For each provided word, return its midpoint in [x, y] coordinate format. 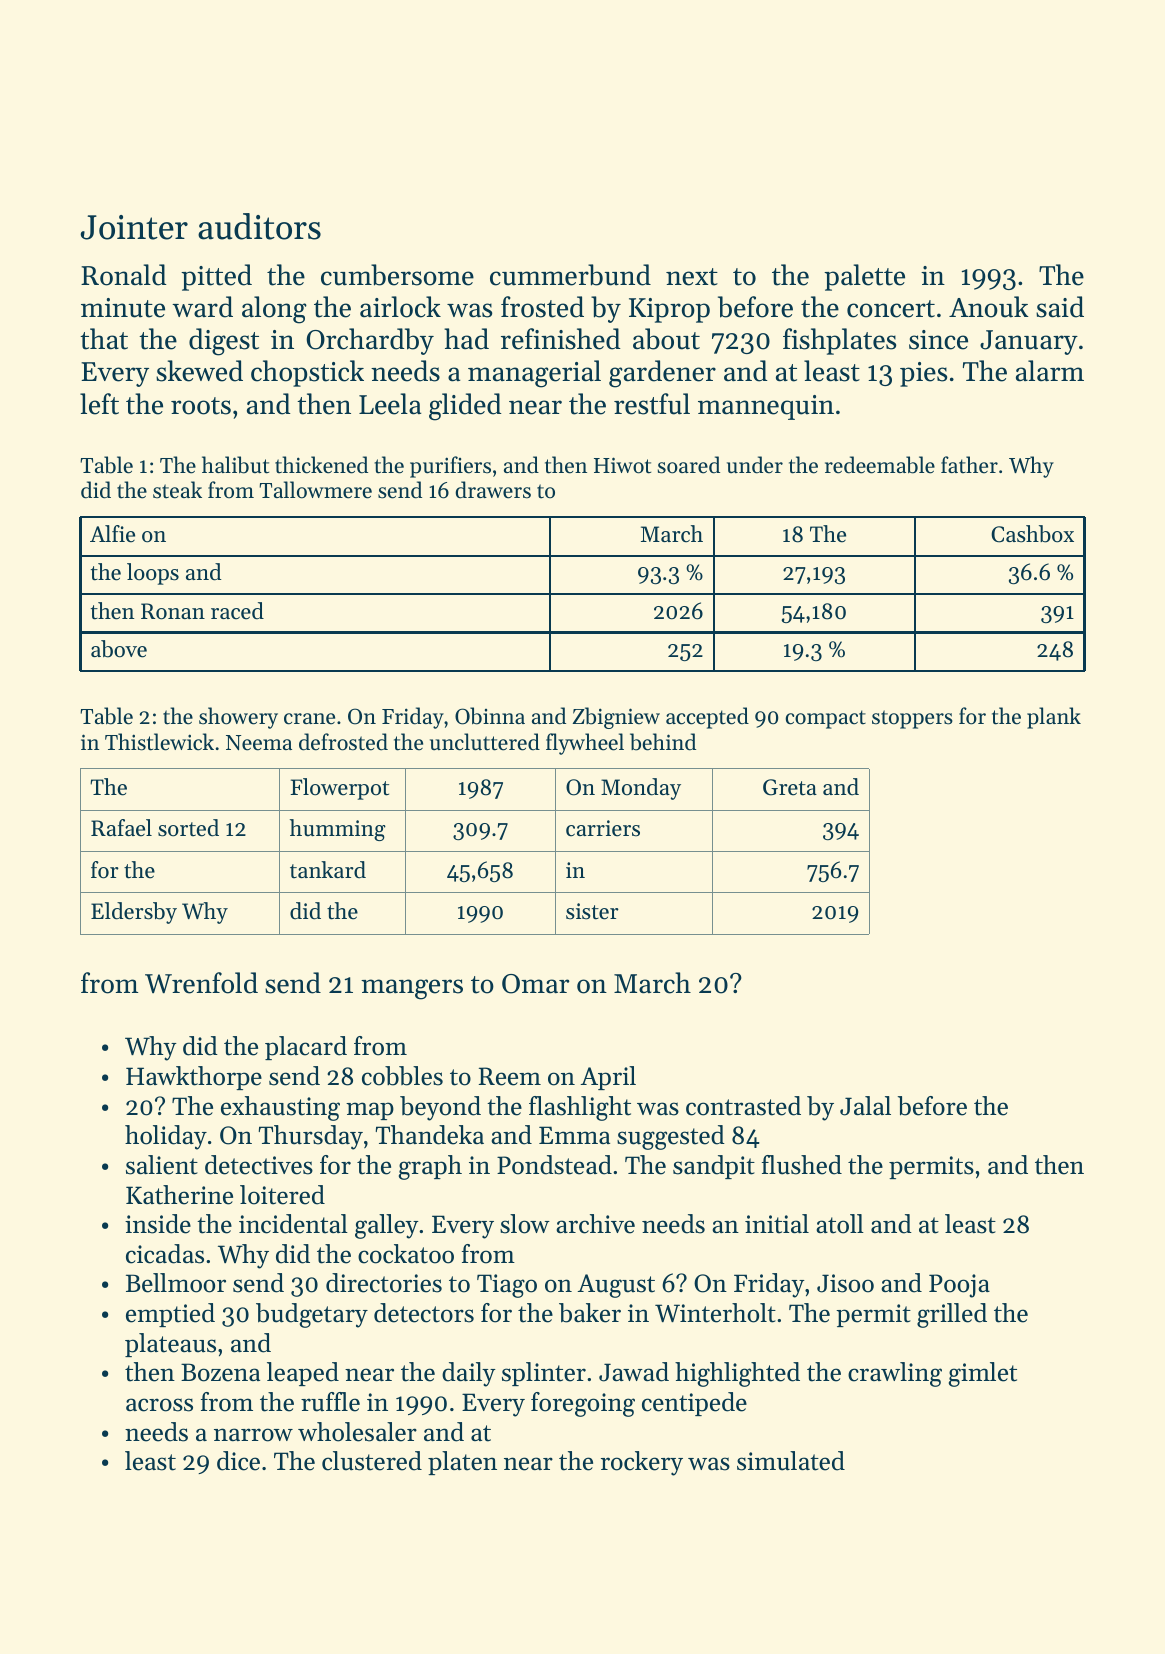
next [692, 277]
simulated [791, 1461]
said [1060, 307]
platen [462, 1463]
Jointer [134, 227]
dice [238, 1461]
